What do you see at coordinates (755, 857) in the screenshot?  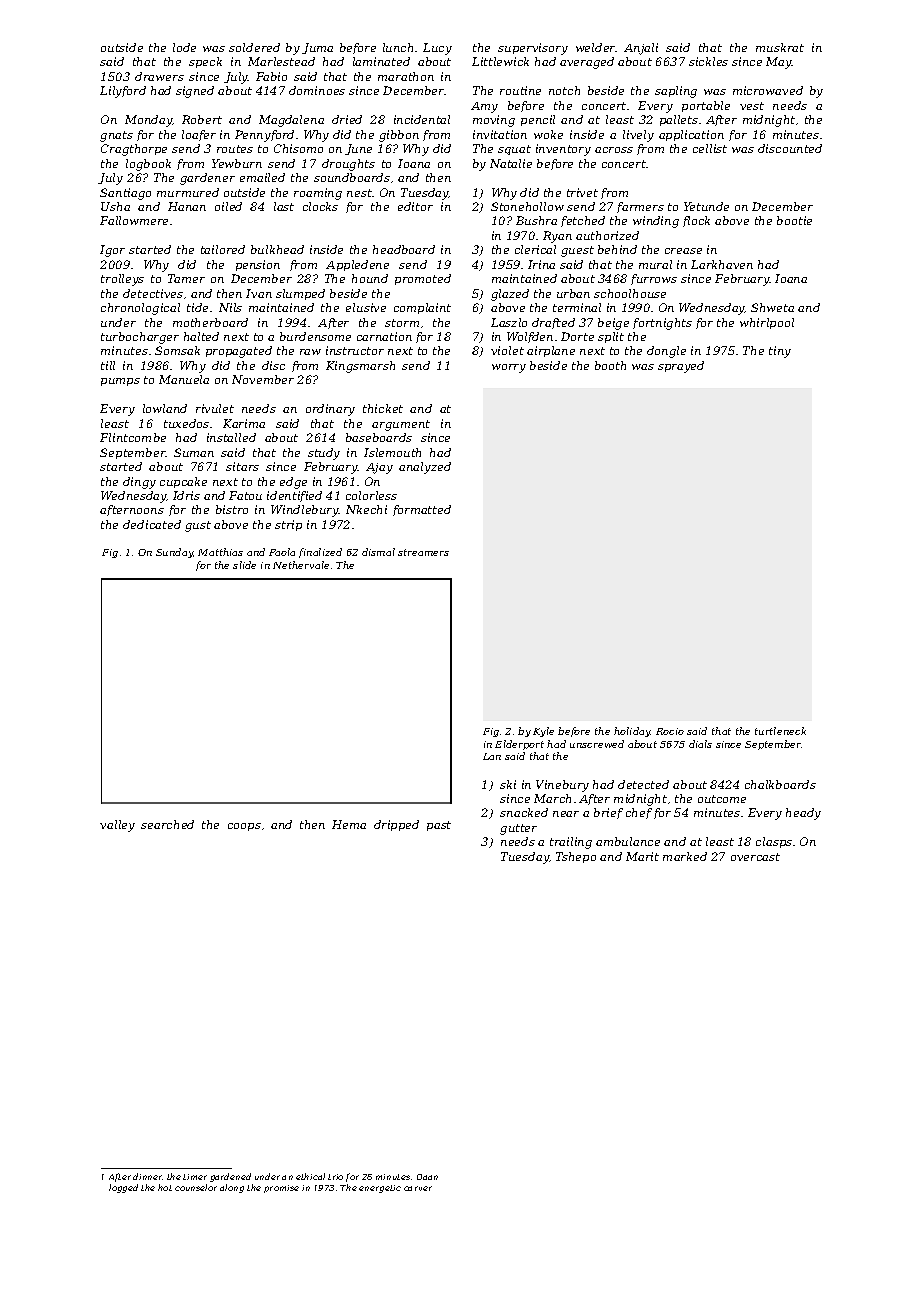 I see `overcast` at bounding box center [755, 857].
